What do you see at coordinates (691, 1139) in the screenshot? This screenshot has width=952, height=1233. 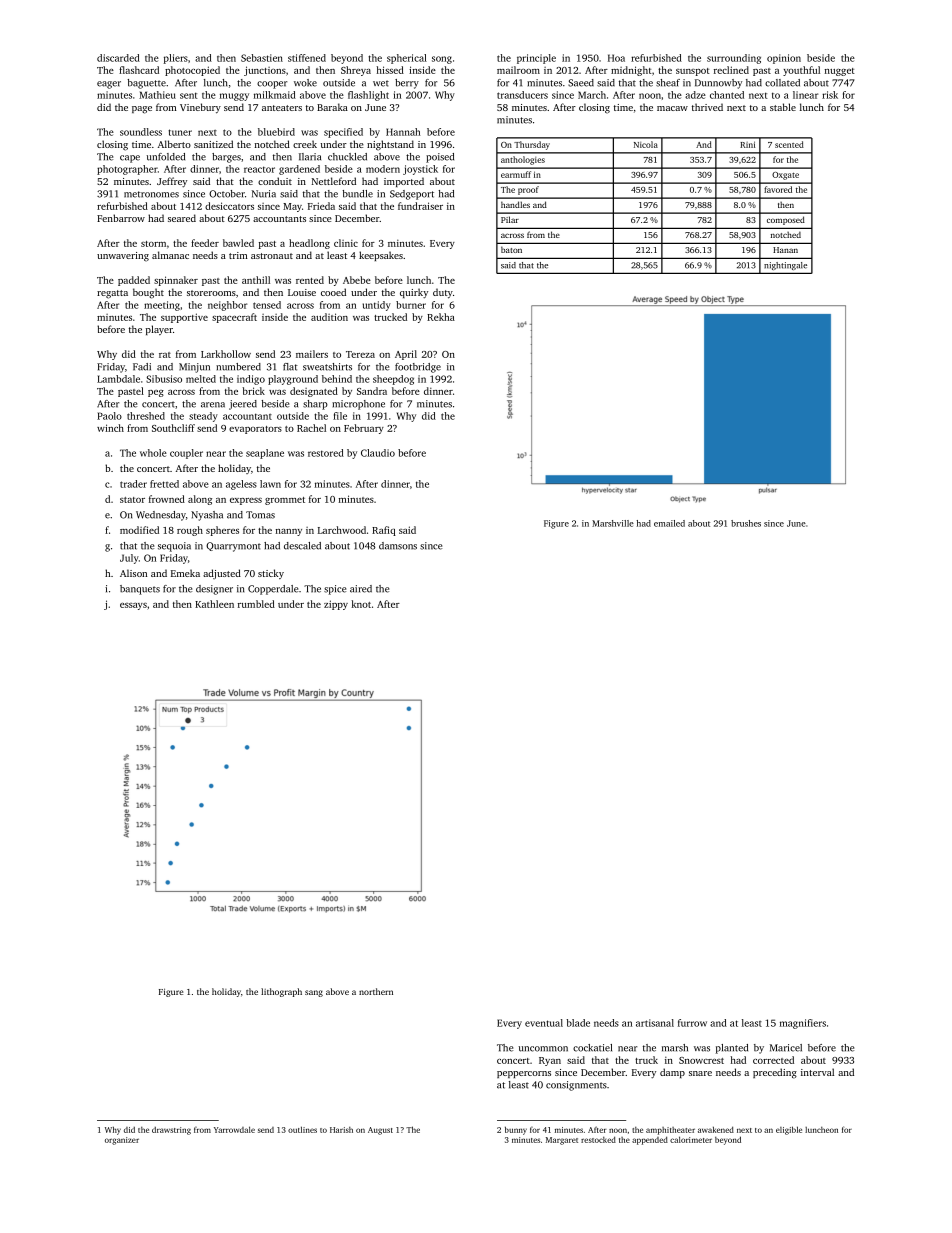 I see `calorimeter` at bounding box center [691, 1139].
